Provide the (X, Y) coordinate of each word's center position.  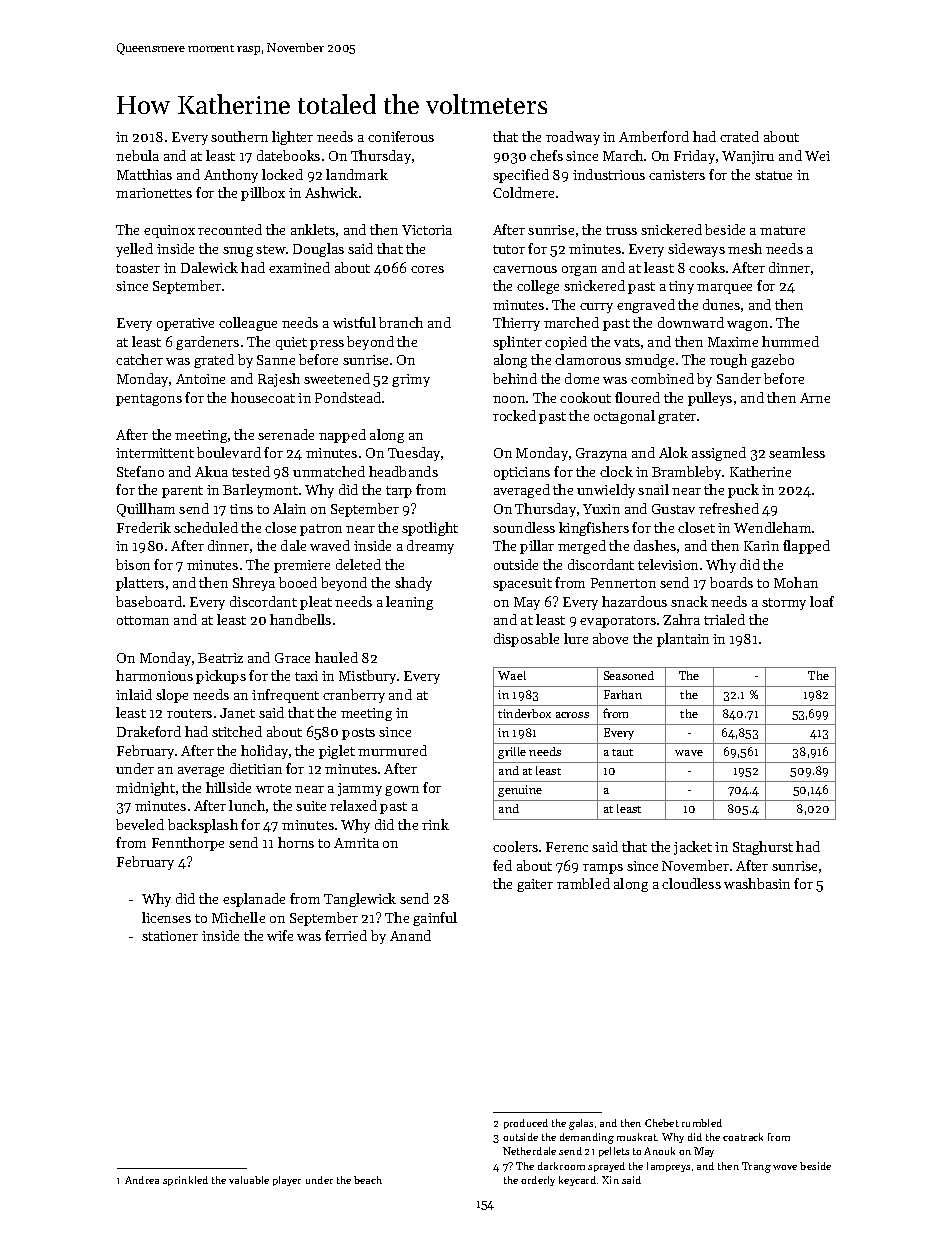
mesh (745, 248)
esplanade (254, 900)
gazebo (772, 361)
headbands (403, 471)
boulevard (229, 452)
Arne (815, 398)
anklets (313, 229)
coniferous (401, 136)
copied (566, 343)
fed (502, 865)
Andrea (142, 1180)
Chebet (662, 1123)
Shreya (254, 584)
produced (526, 1124)
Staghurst (763, 848)
